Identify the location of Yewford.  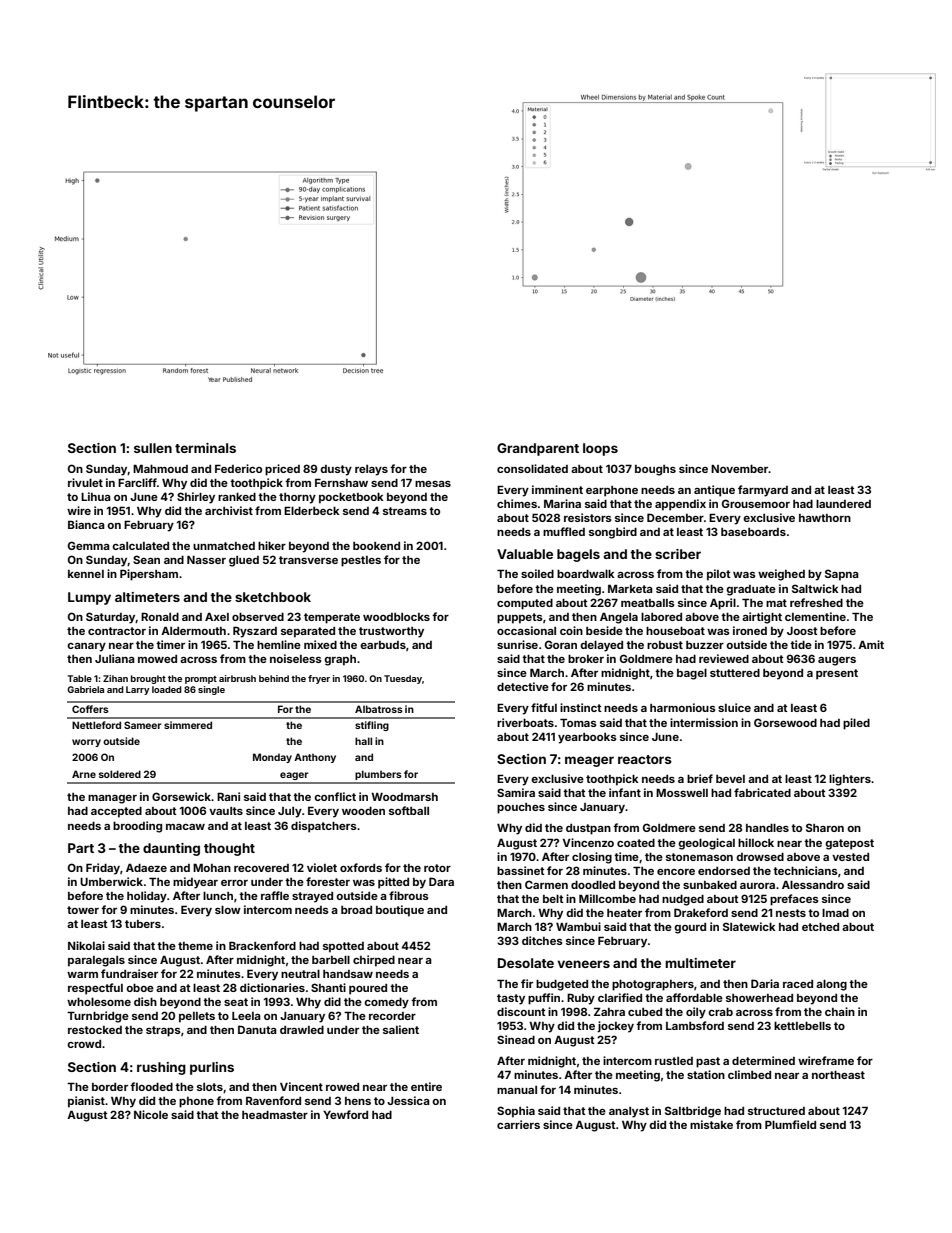
(345, 1114).
